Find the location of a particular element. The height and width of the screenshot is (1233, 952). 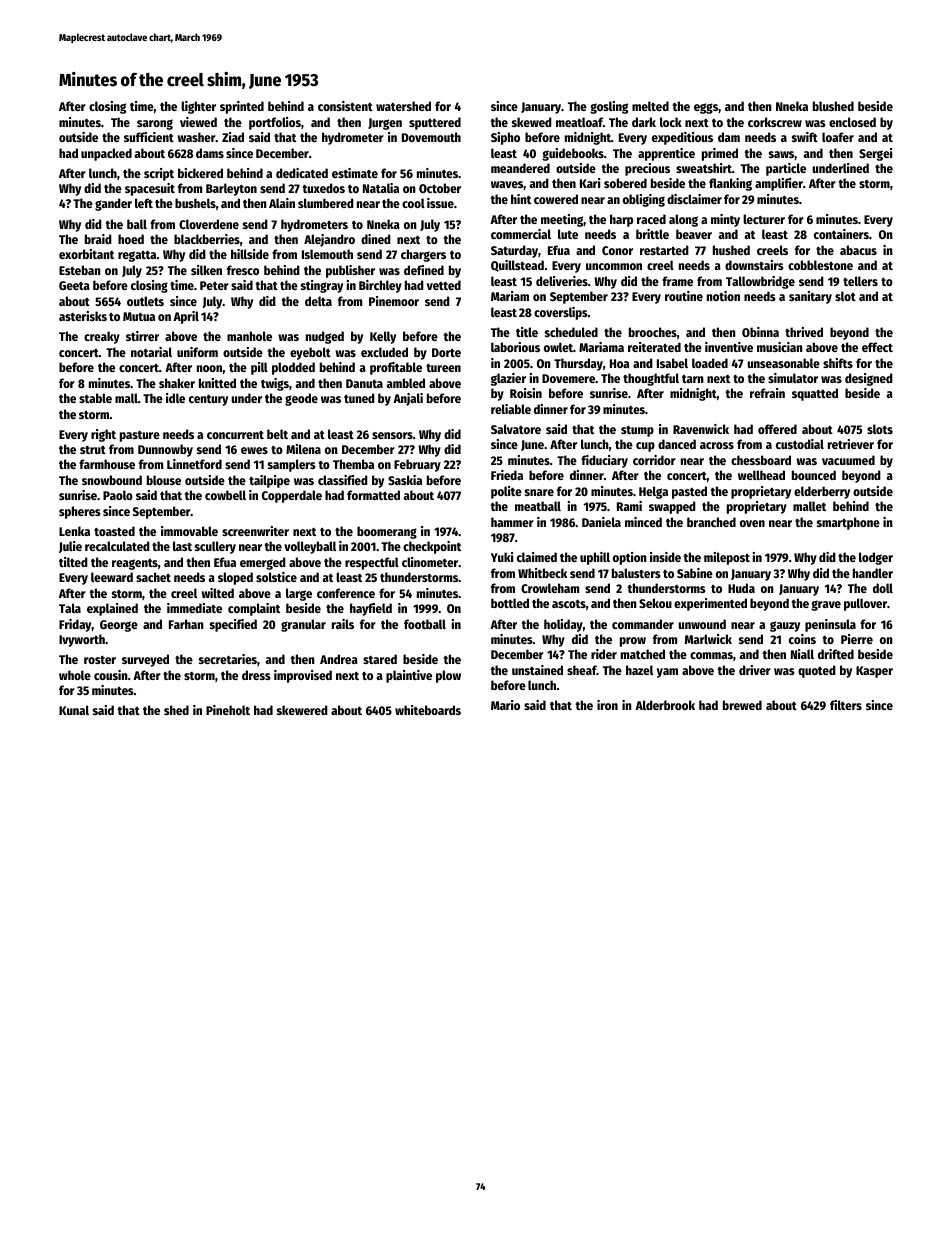

Pineholt is located at coordinates (228, 710).
